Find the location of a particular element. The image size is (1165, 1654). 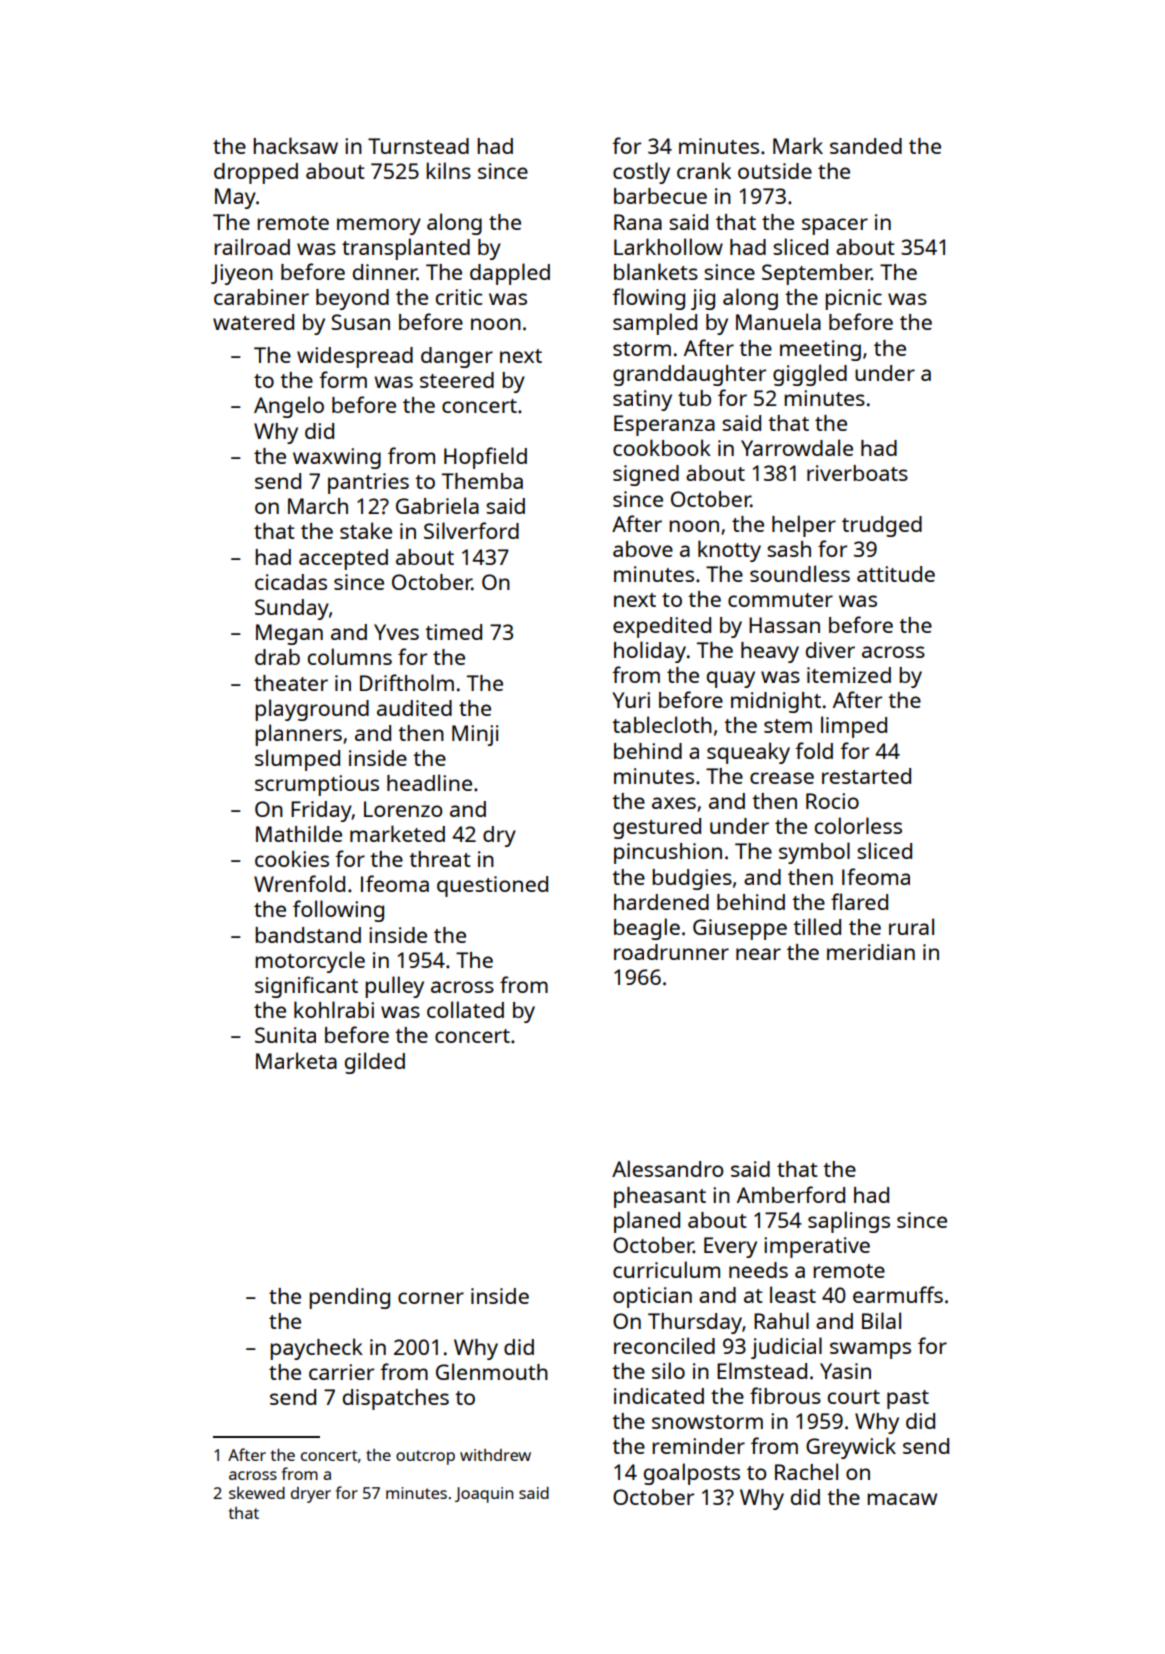

hacksaw is located at coordinates (295, 145).
